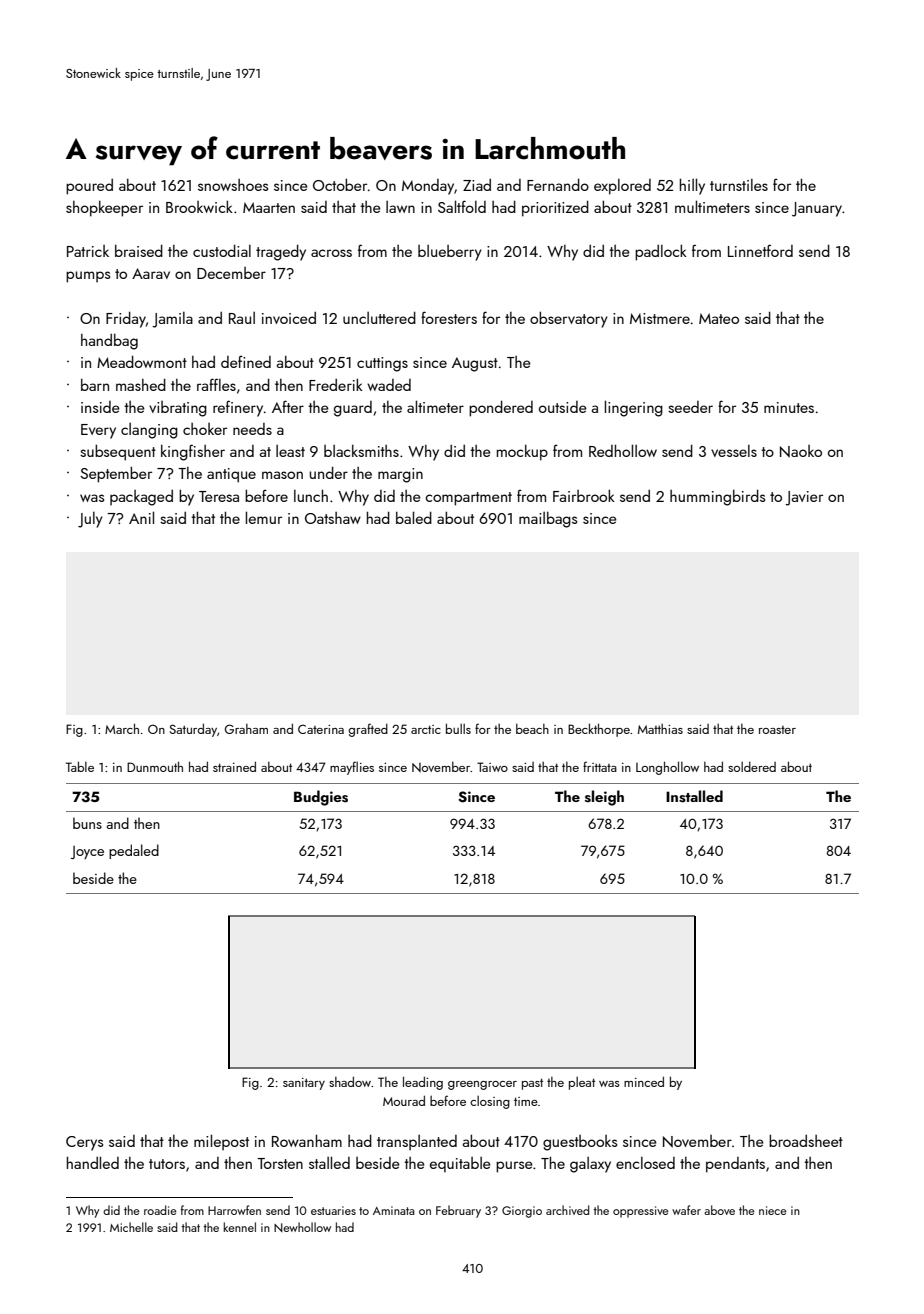 The image size is (924, 1314). What do you see at coordinates (760, 250) in the screenshot?
I see `Linnetford` at bounding box center [760, 250].
